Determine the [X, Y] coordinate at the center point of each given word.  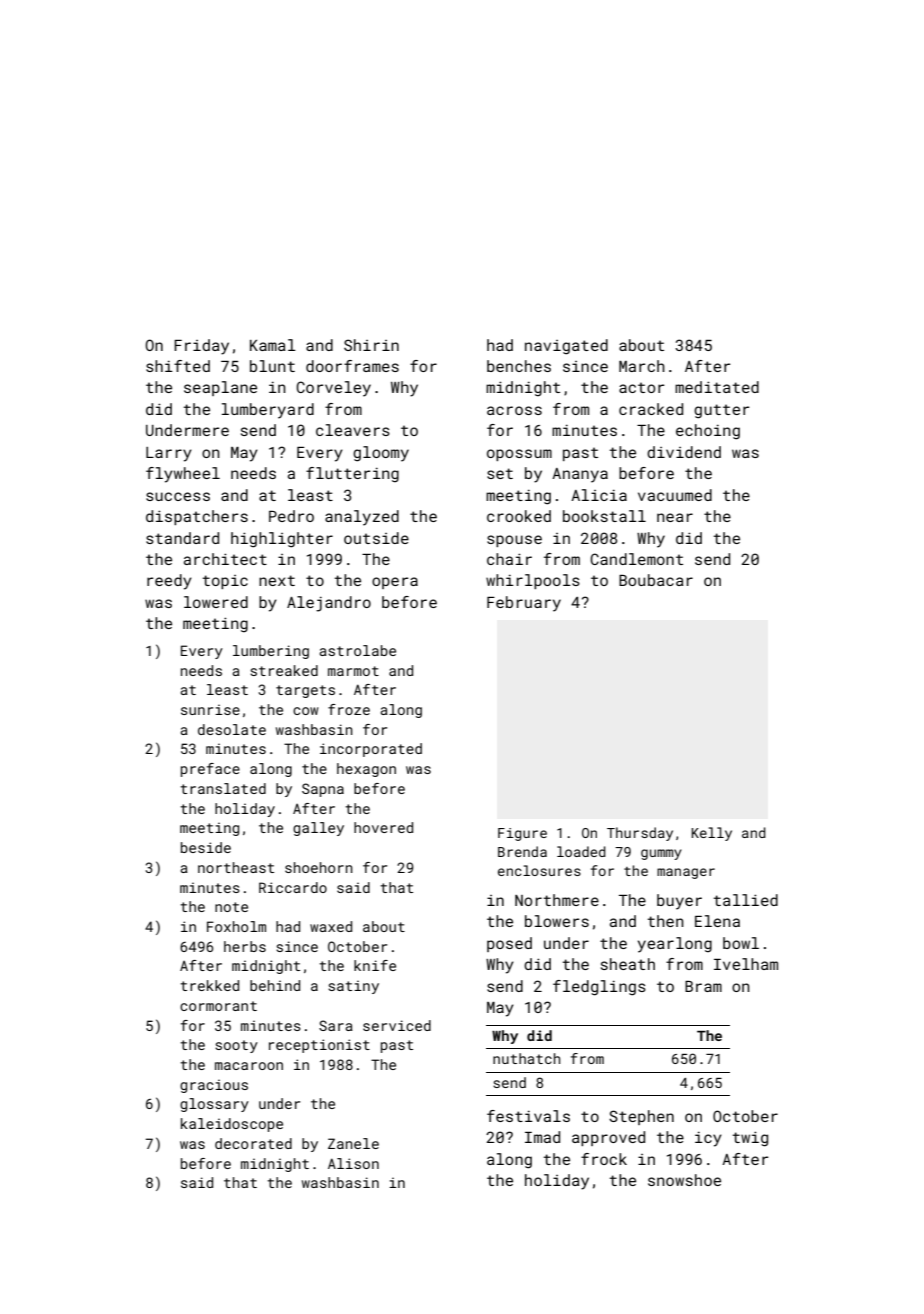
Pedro [291, 516]
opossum [519, 455]
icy [708, 1139]
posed [509, 944]
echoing [708, 432]
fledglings [599, 988]
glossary [214, 1105]
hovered [383, 827]
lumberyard [268, 411]
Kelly [712, 834]
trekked [210, 985]
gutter [721, 411]
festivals [528, 1116]
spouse [514, 541]
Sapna [323, 790]
